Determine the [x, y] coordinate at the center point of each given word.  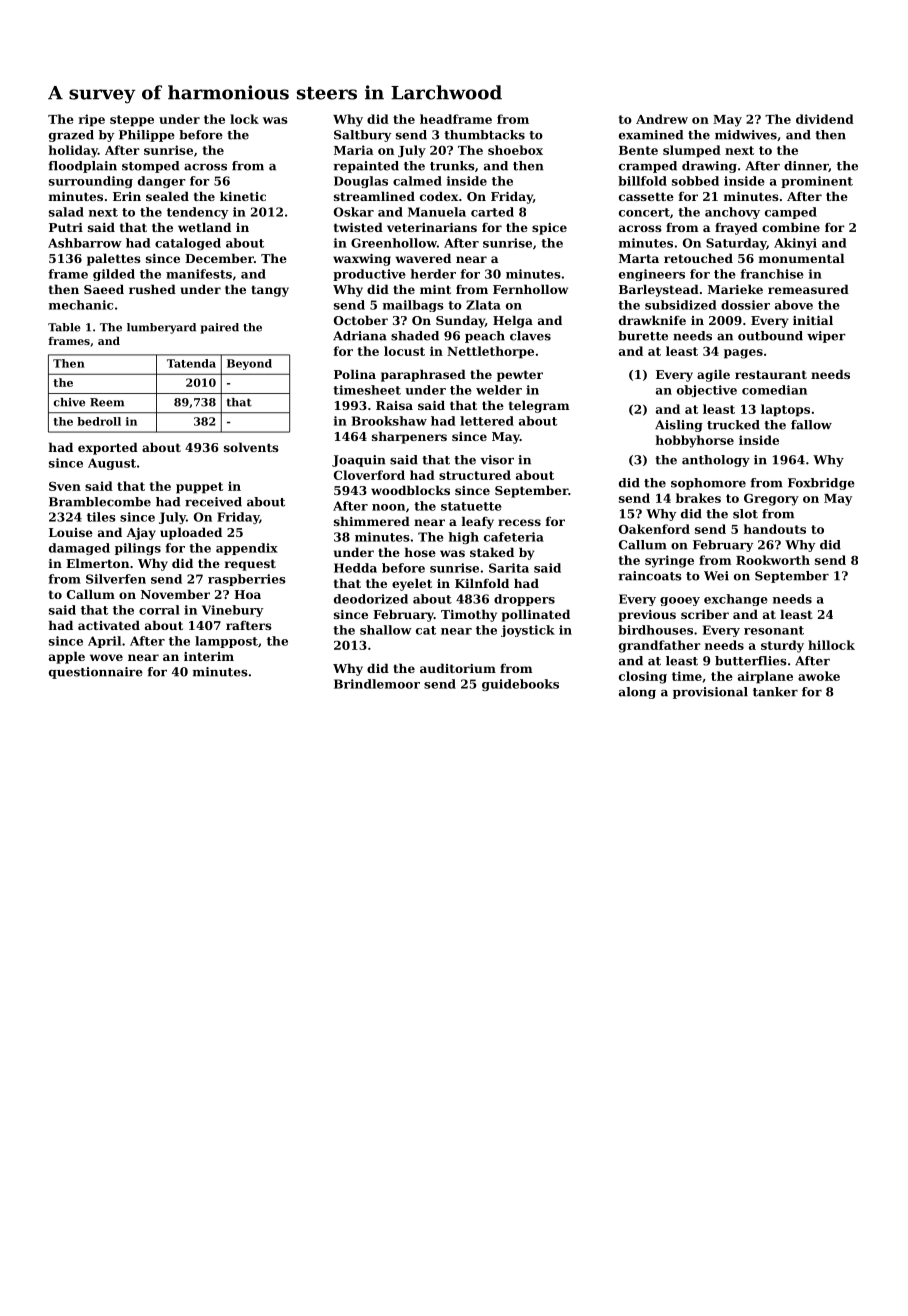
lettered [487, 421]
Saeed [104, 289]
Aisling [679, 426]
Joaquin [359, 461]
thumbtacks [484, 135]
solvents [251, 447]
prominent [817, 182]
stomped [150, 167]
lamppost [226, 642]
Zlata [483, 305]
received [213, 502]
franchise [772, 274]
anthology [716, 461]
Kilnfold [482, 583]
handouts [775, 529]
